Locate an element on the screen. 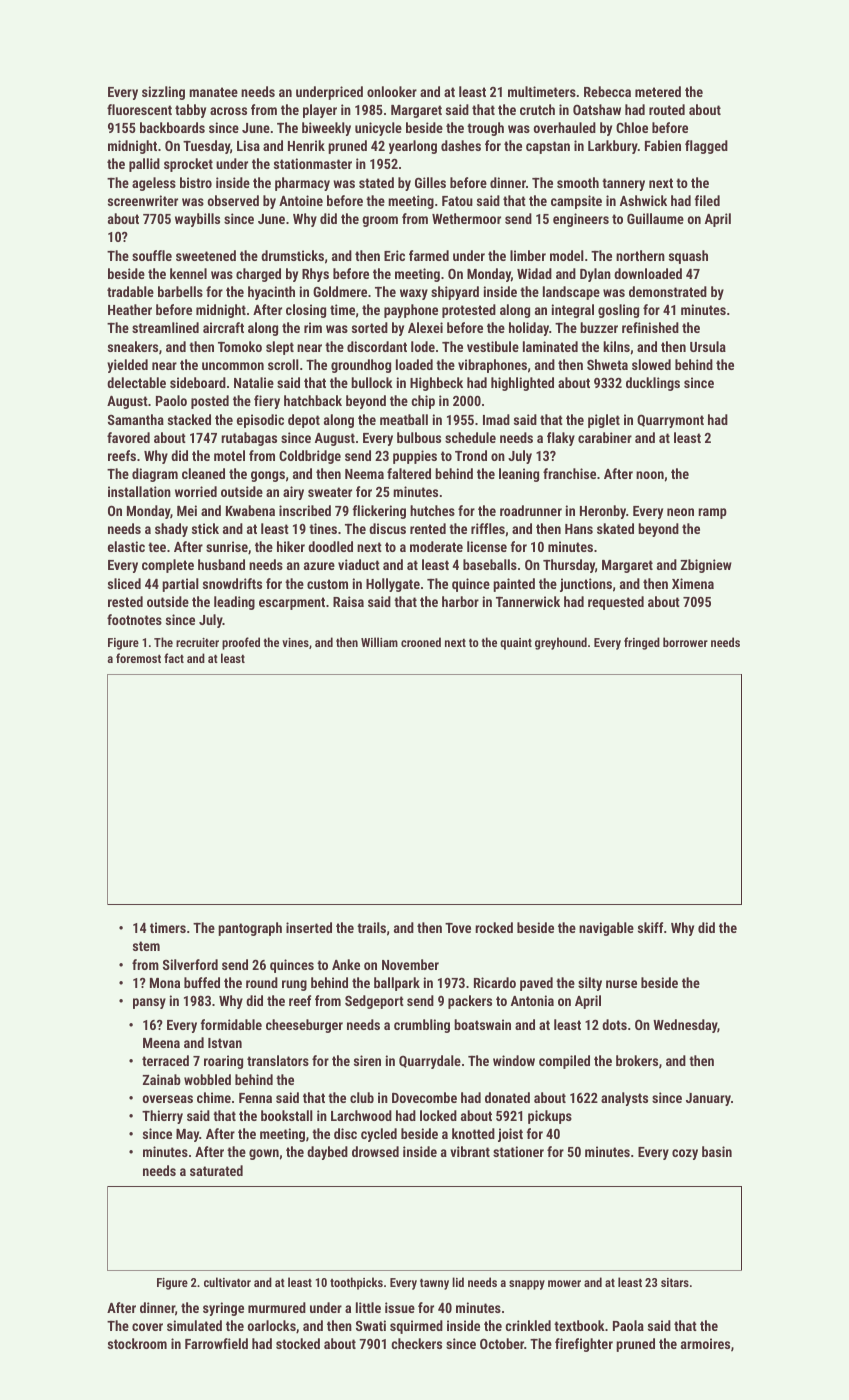 The width and height of the screenshot is (849, 1400). stocked is located at coordinates (298, 1343).
